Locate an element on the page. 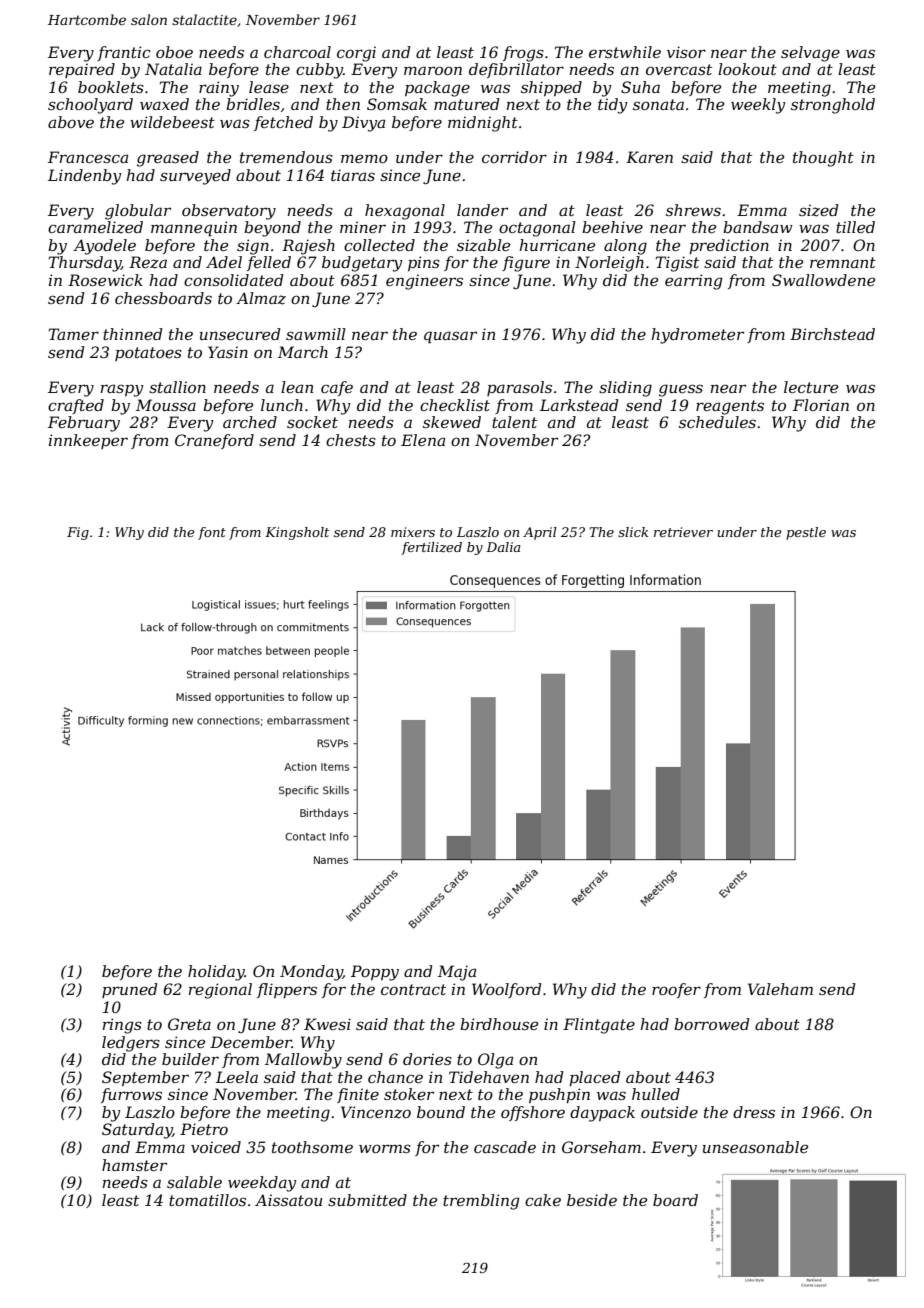 The height and width of the image is (1308, 924). holiday is located at coordinates (216, 973).
